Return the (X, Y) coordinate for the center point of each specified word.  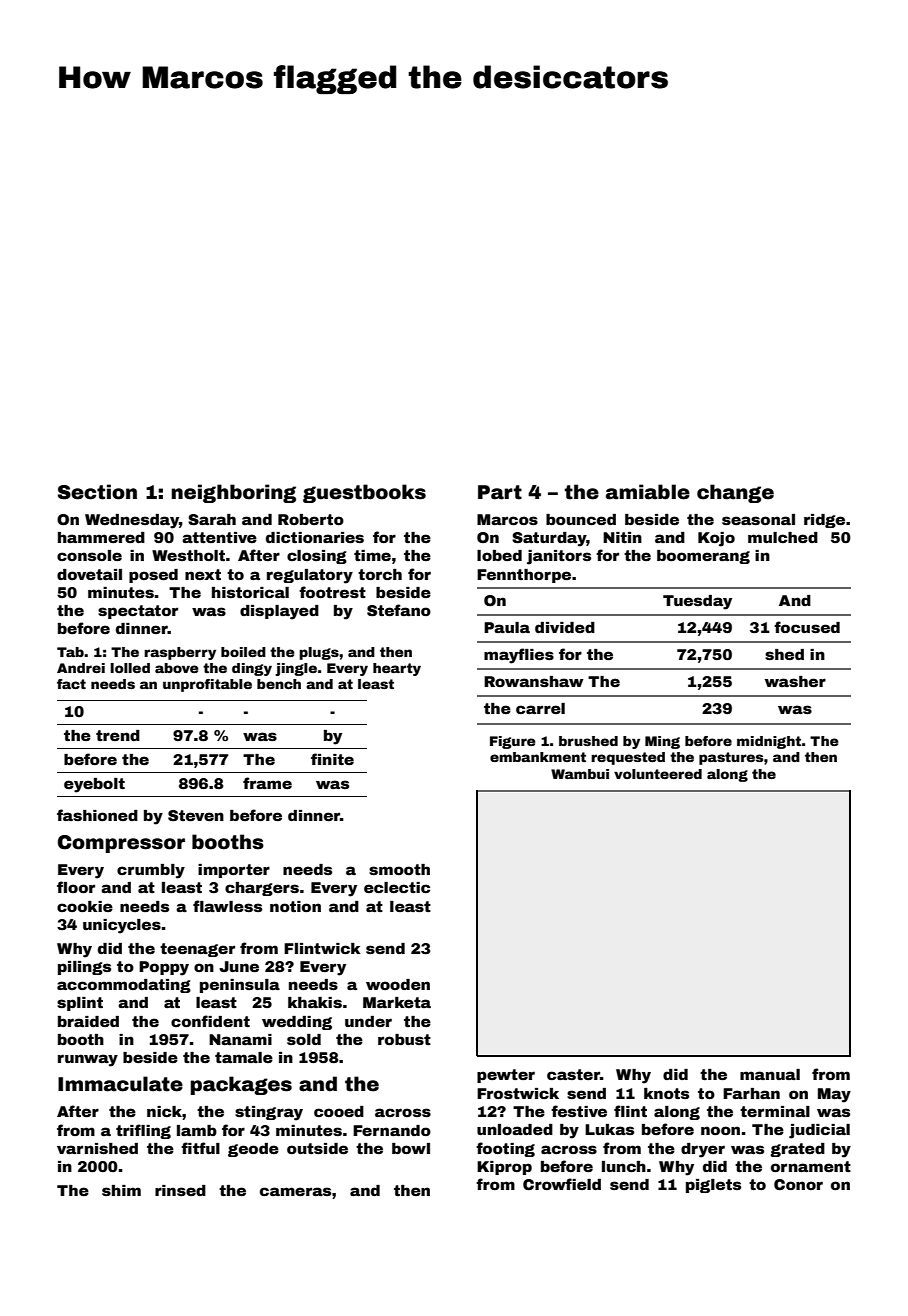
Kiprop (504, 1168)
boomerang (703, 557)
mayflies (519, 656)
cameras (295, 1191)
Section (97, 492)
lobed (499, 555)
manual (770, 1074)
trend (118, 735)
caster (573, 1074)
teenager (197, 950)
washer (795, 681)
